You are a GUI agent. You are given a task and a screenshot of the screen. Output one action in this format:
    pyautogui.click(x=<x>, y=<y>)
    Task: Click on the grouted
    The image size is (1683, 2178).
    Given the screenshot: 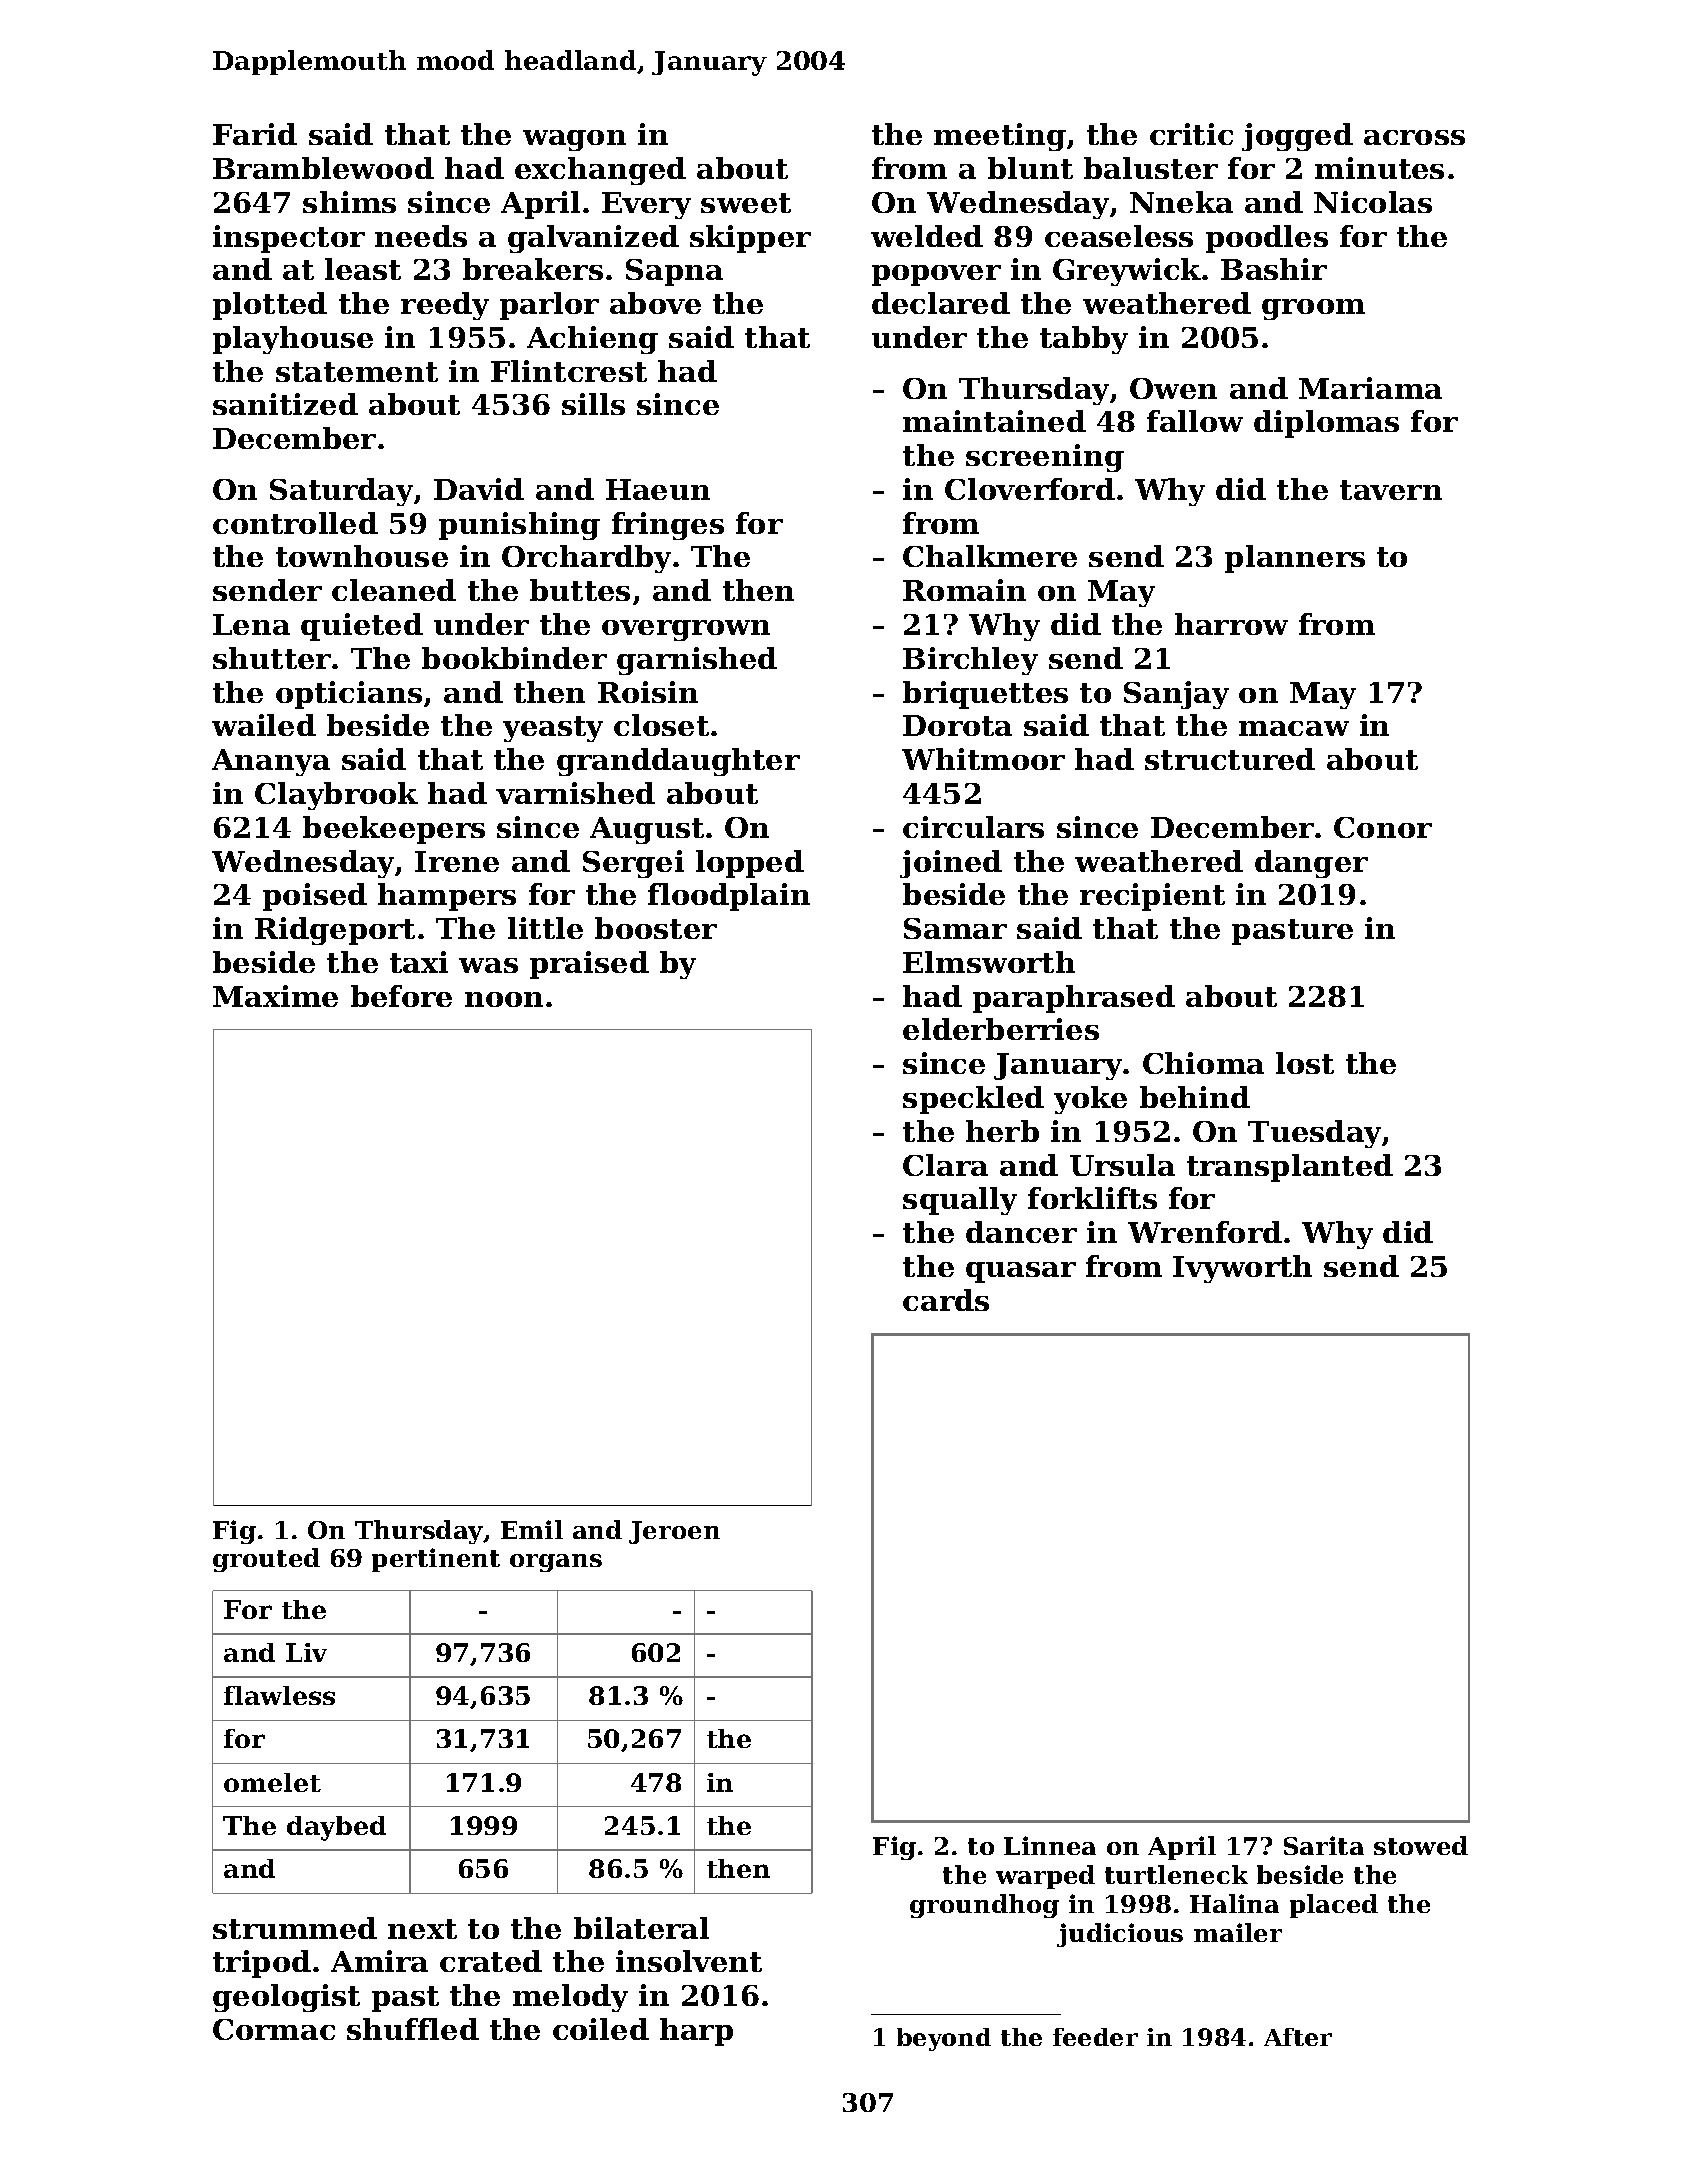 What is the action you would take?
    pyautogui.click(x=266, y=1560)
